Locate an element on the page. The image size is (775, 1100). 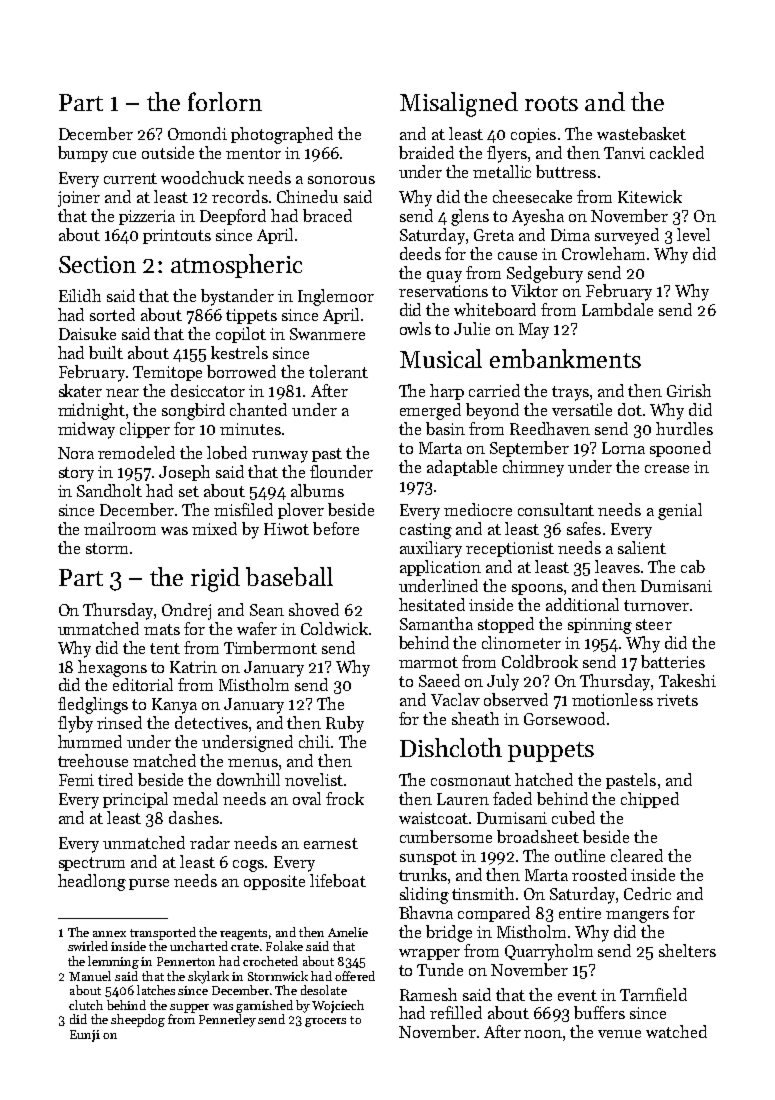
watched is located at coordinates (676, 1031).
